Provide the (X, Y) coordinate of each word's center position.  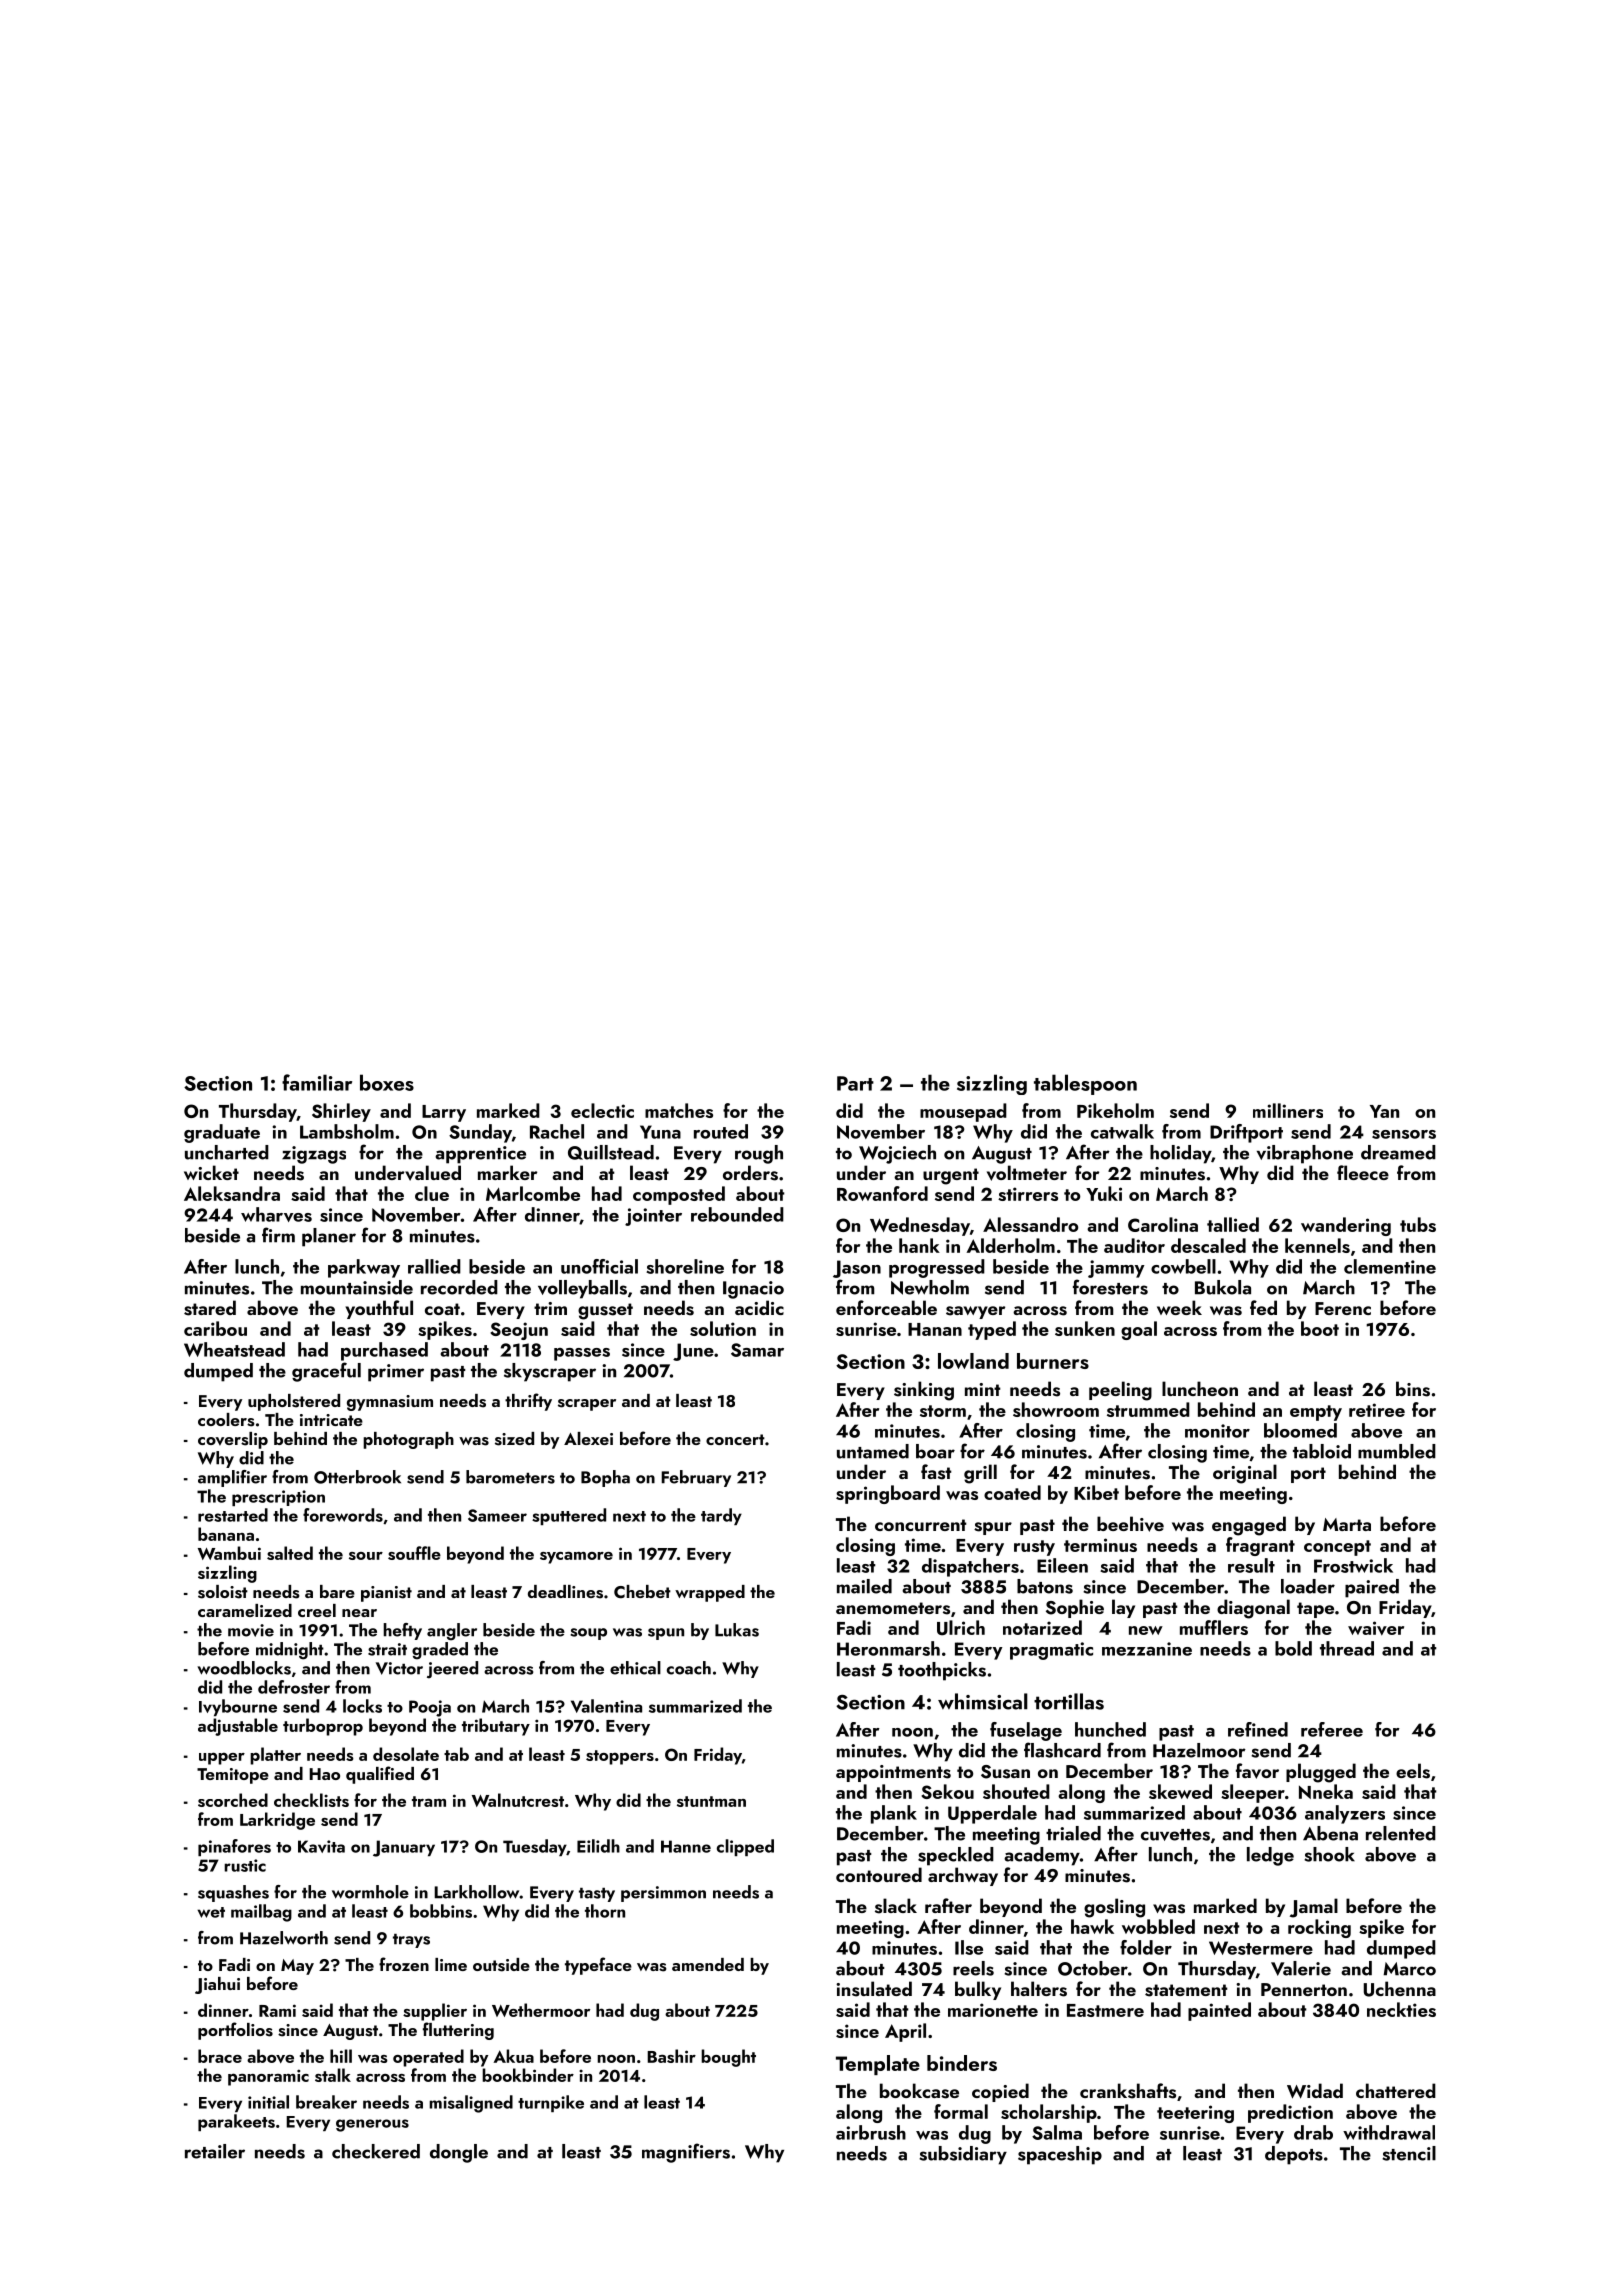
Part (855, 1083)
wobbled (1158, 1926)
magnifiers (686, 2153)
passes (582, 1354)
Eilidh (598, 1846)
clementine (1390, 1266)
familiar (317, 1082)
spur (993, 1528)
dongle (459, 2153)
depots (1294, 2155)
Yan (1384, 1111)
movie (251, 1630)
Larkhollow (477, 1892)
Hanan (935, 1329)
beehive (1130, 1524)
